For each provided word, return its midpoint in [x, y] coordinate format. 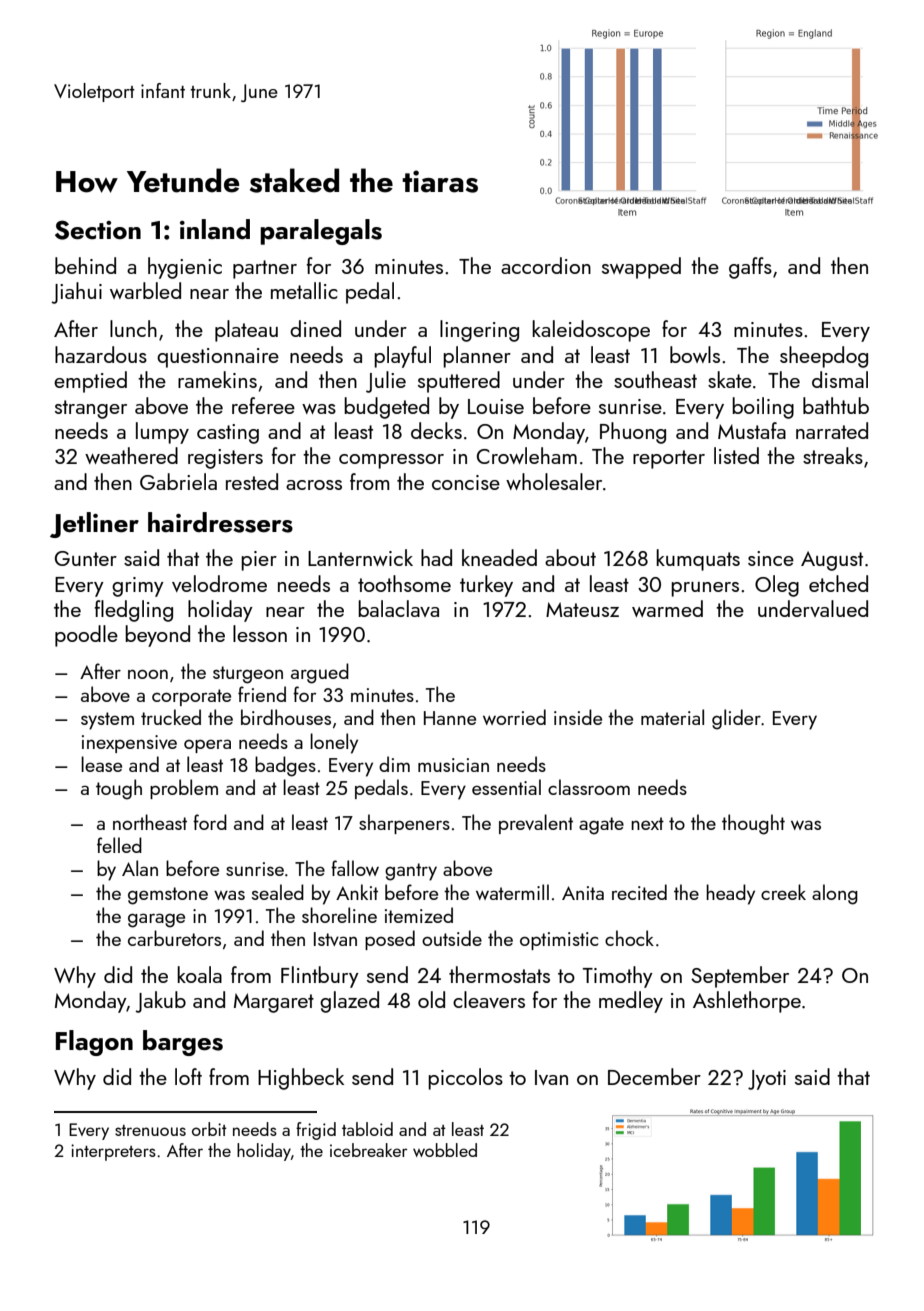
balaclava [398, 608]
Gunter [86, 558]
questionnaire [218, 358]
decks [436, 430]
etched [838, 583]
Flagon [94, 1043]
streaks [833, 455]
